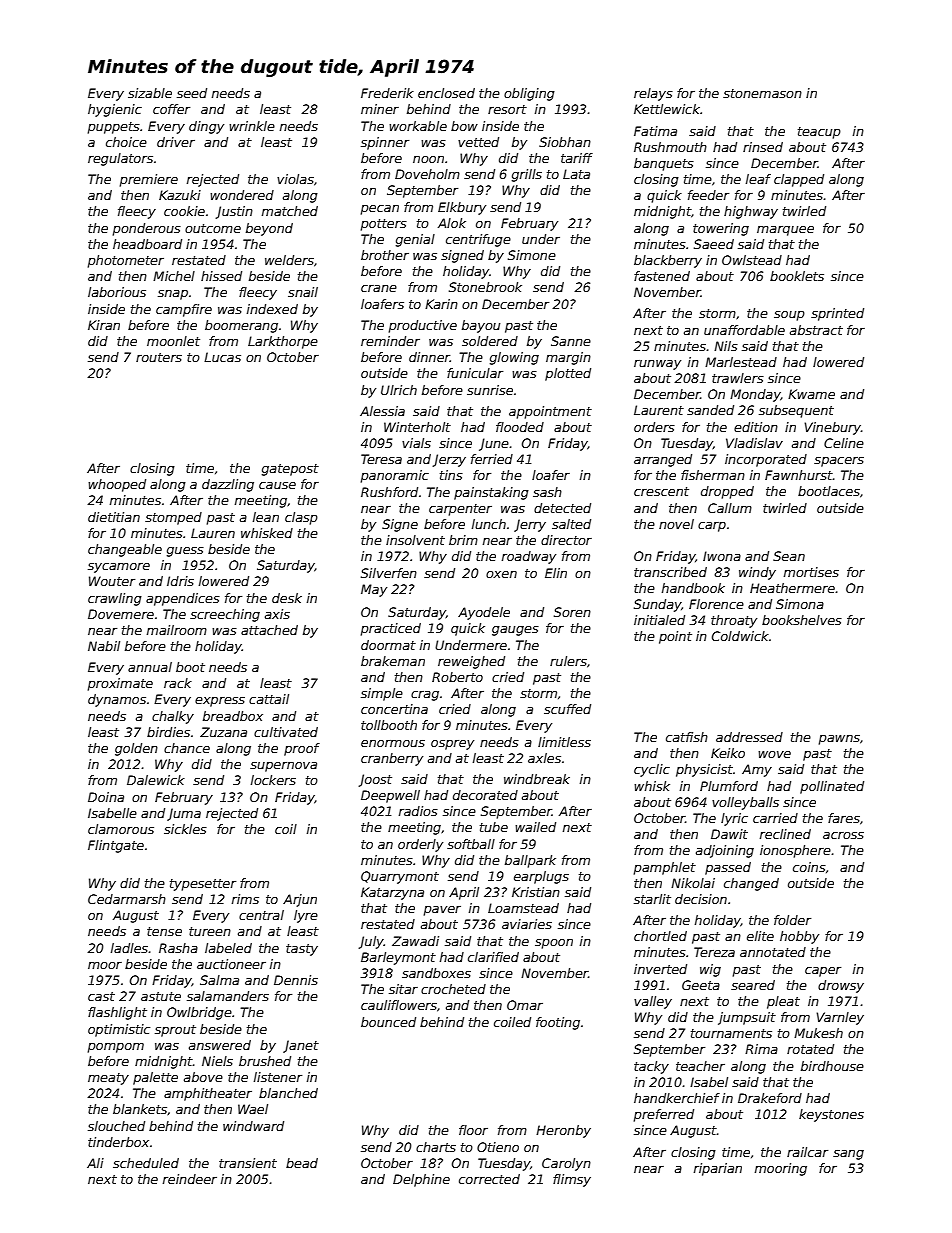 This screenshot has height=1233, width=952. Describe the element at coordinates (115, 110) in the screenshot. I see `hygienic` at that location.
